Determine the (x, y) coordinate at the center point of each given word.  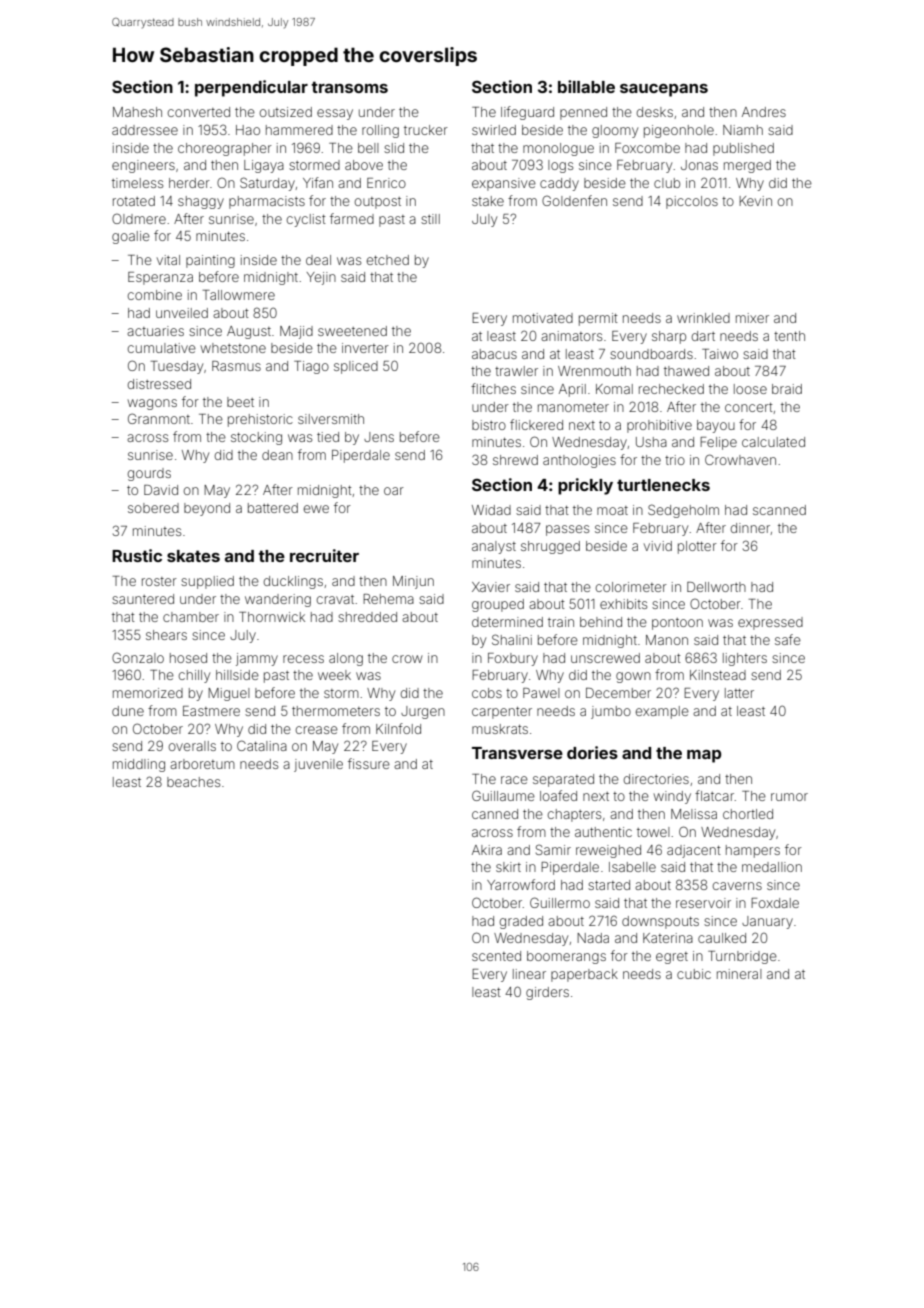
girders (547, 993)
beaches (193, 782)
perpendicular (251, 88)
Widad (491, 510)
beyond (207, 509)
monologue (558, 149)
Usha (651, 442)
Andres (764, 112)
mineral (739, 974)
